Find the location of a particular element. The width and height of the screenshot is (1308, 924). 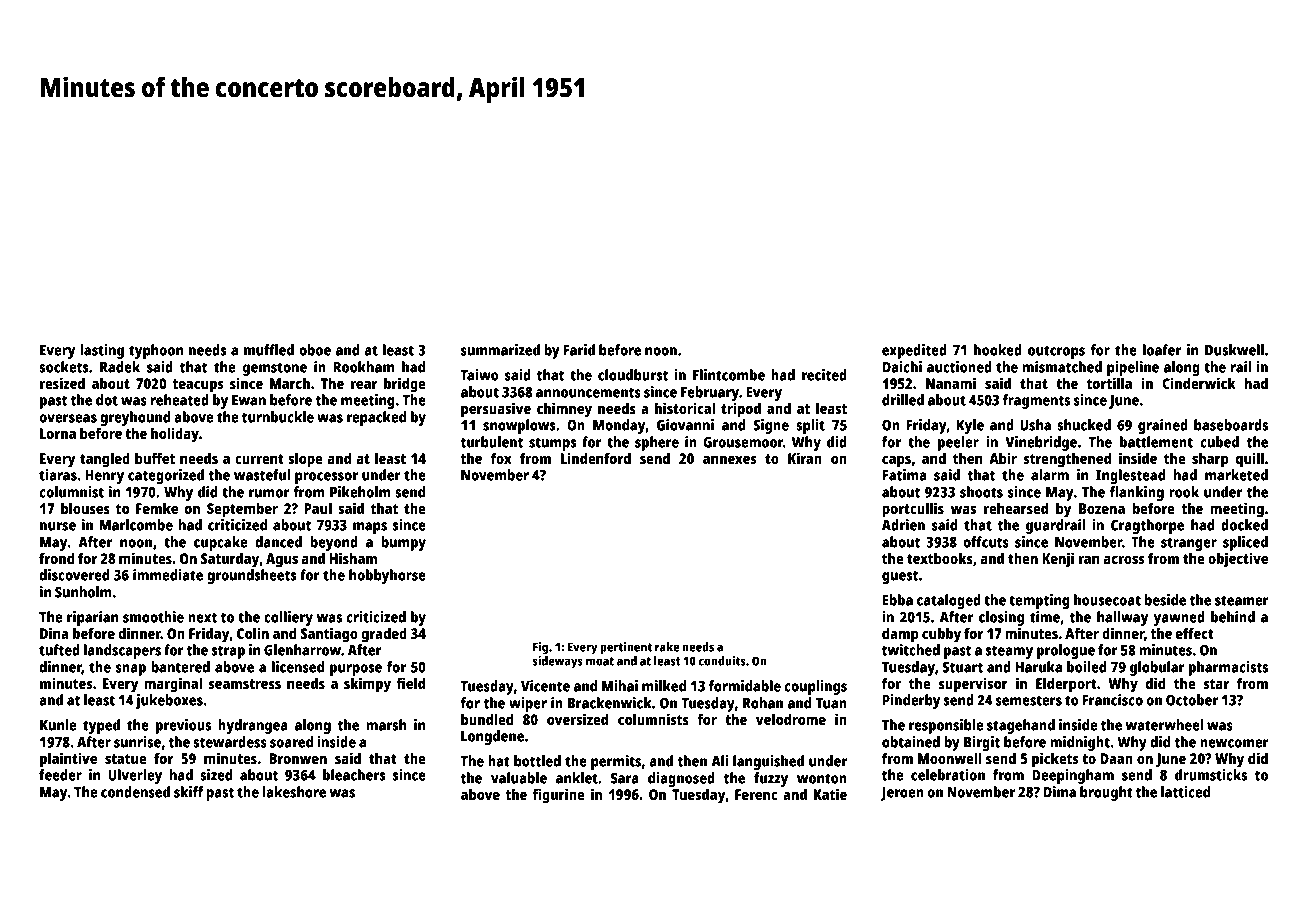

mismatched is located at coordinates (1062, 367).
